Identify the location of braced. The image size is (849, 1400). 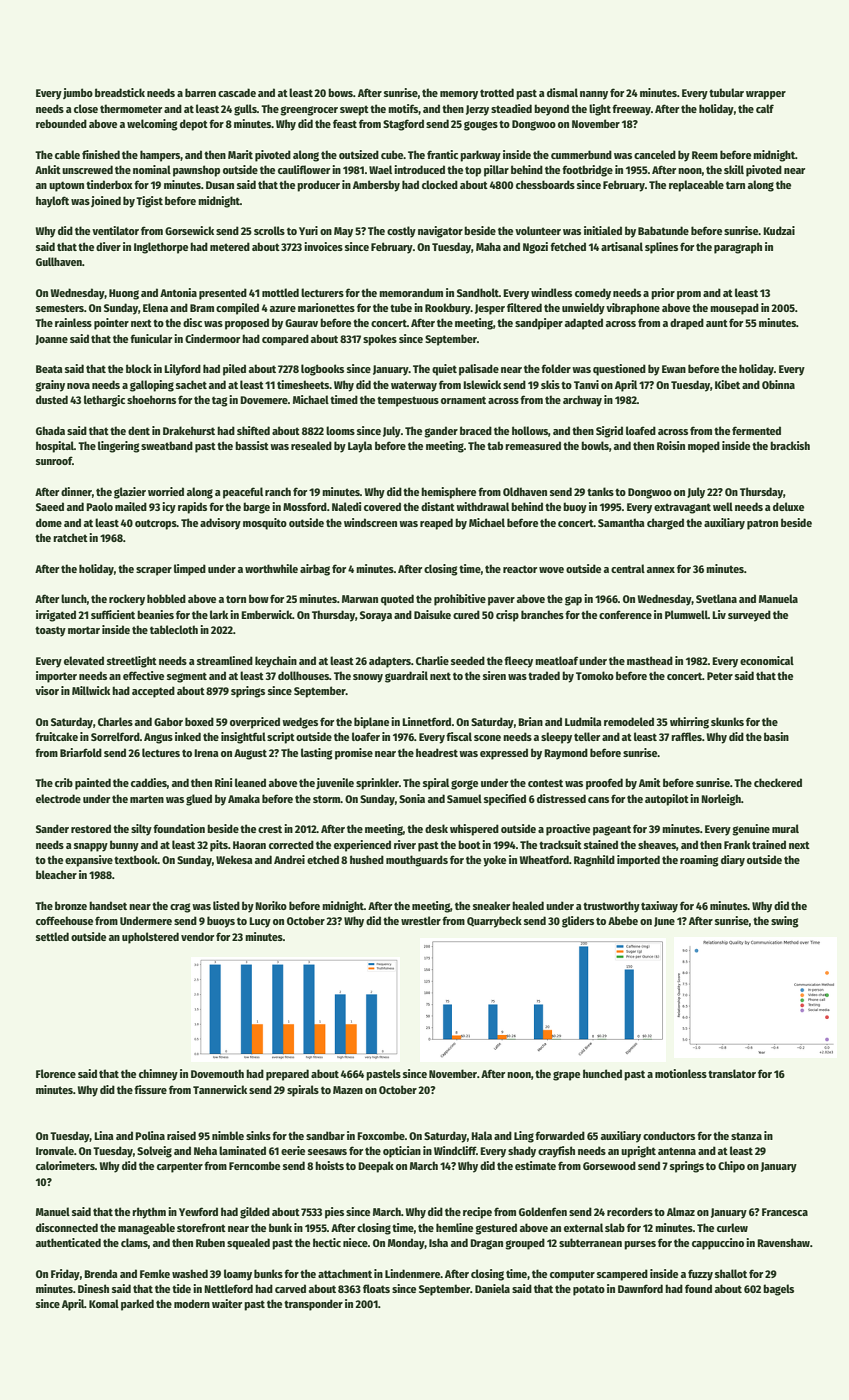
(476, 430).
